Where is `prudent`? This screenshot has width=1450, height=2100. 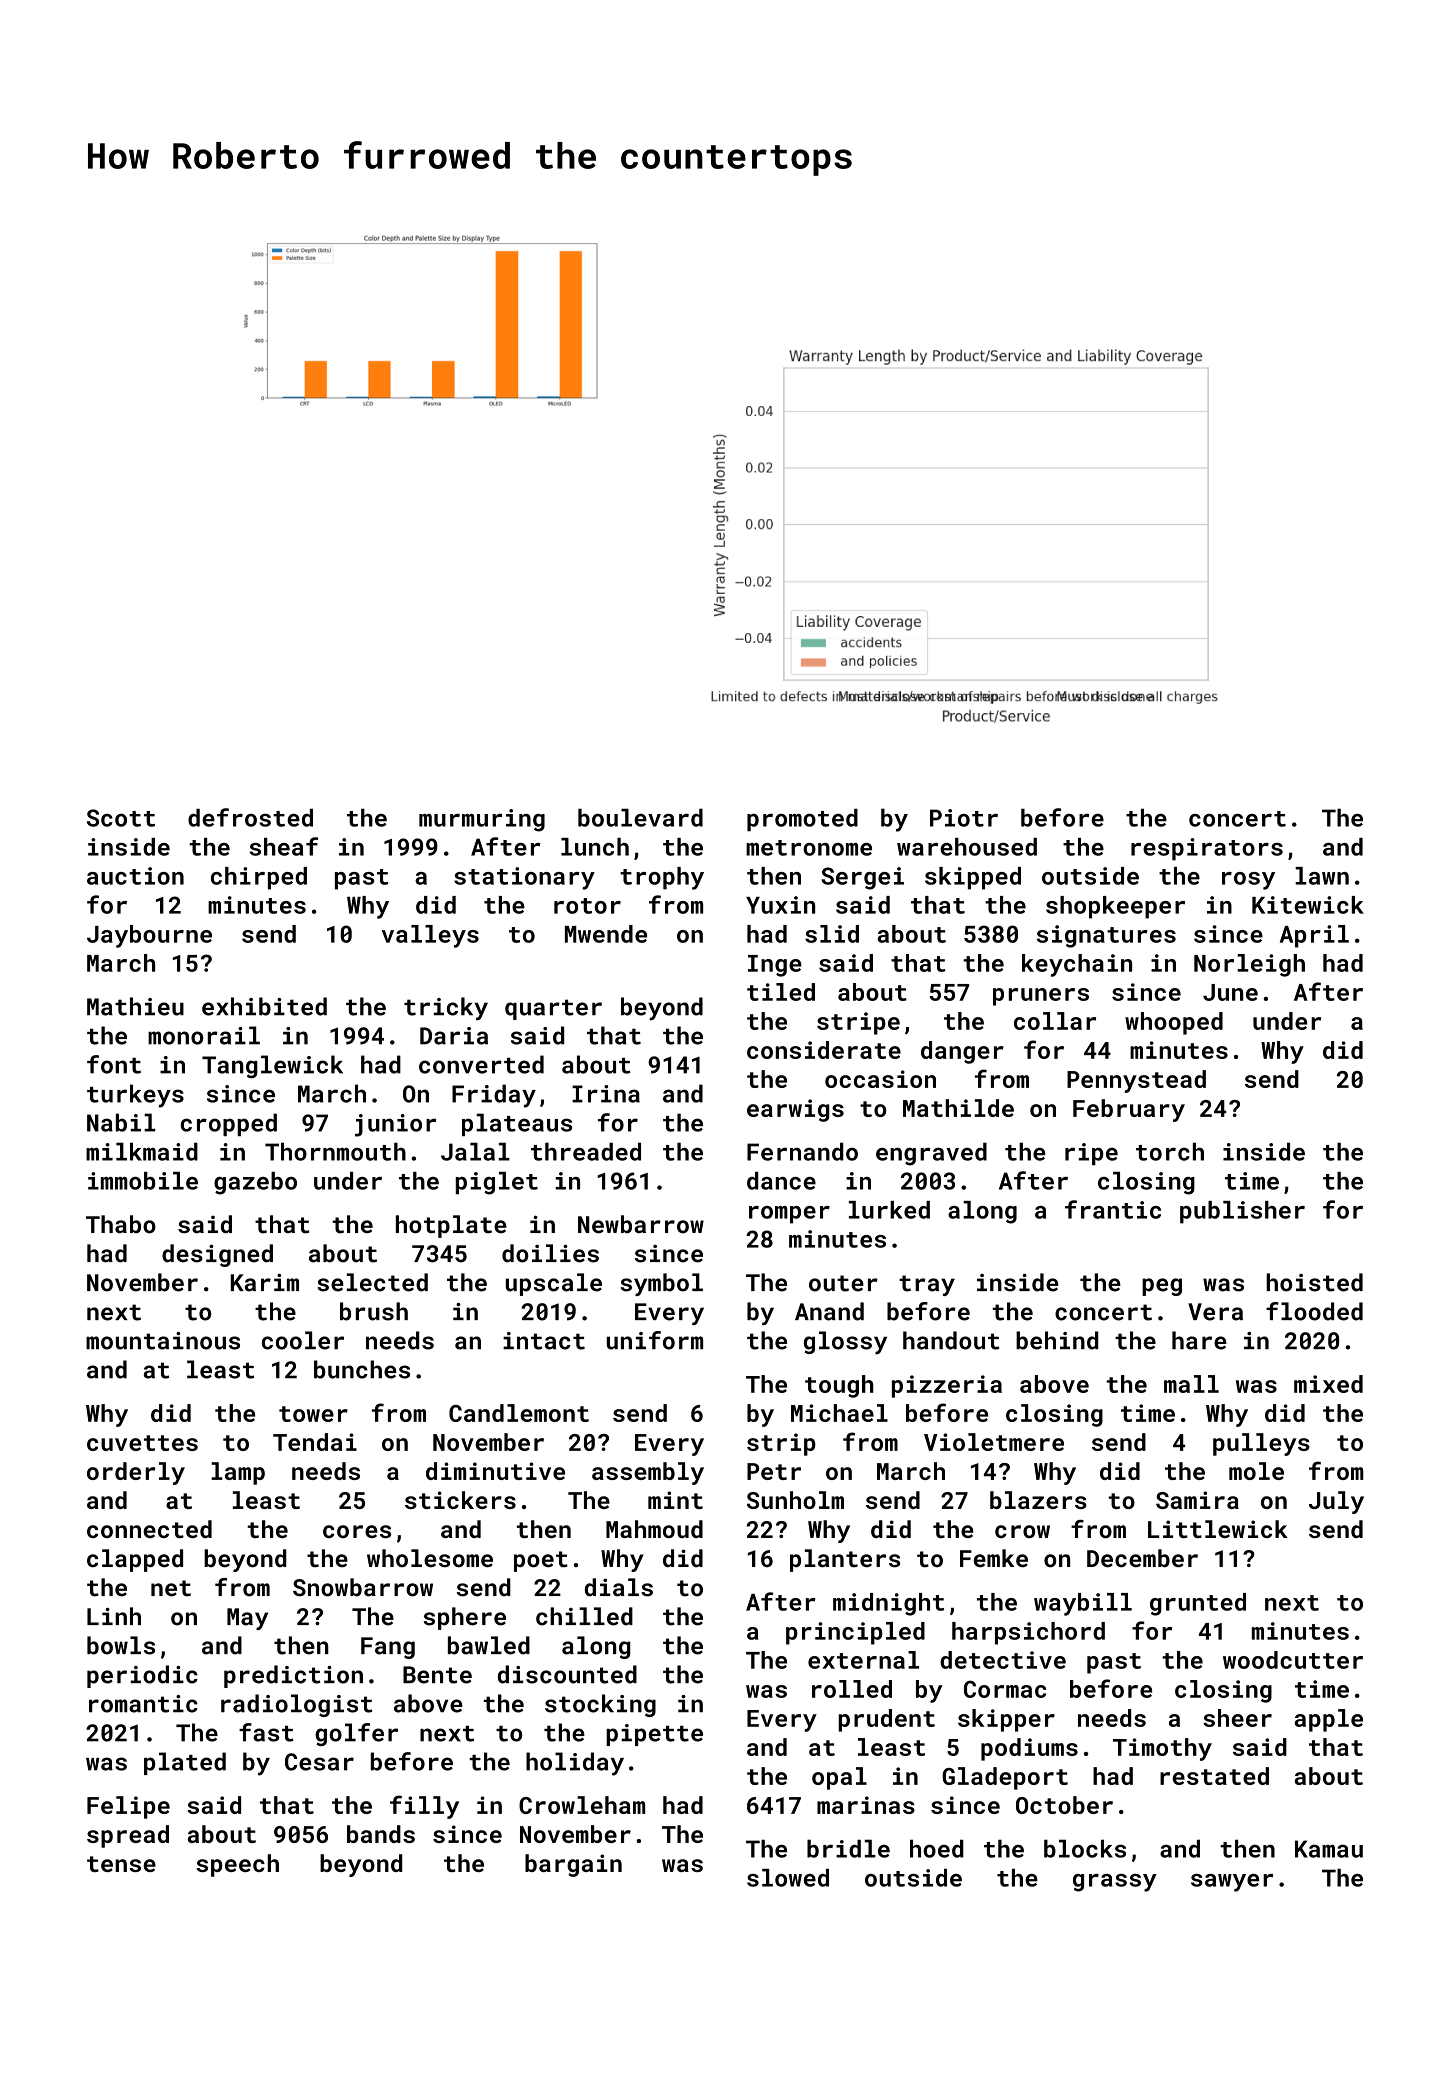
prudent is located at coordinates (886, 1720).
